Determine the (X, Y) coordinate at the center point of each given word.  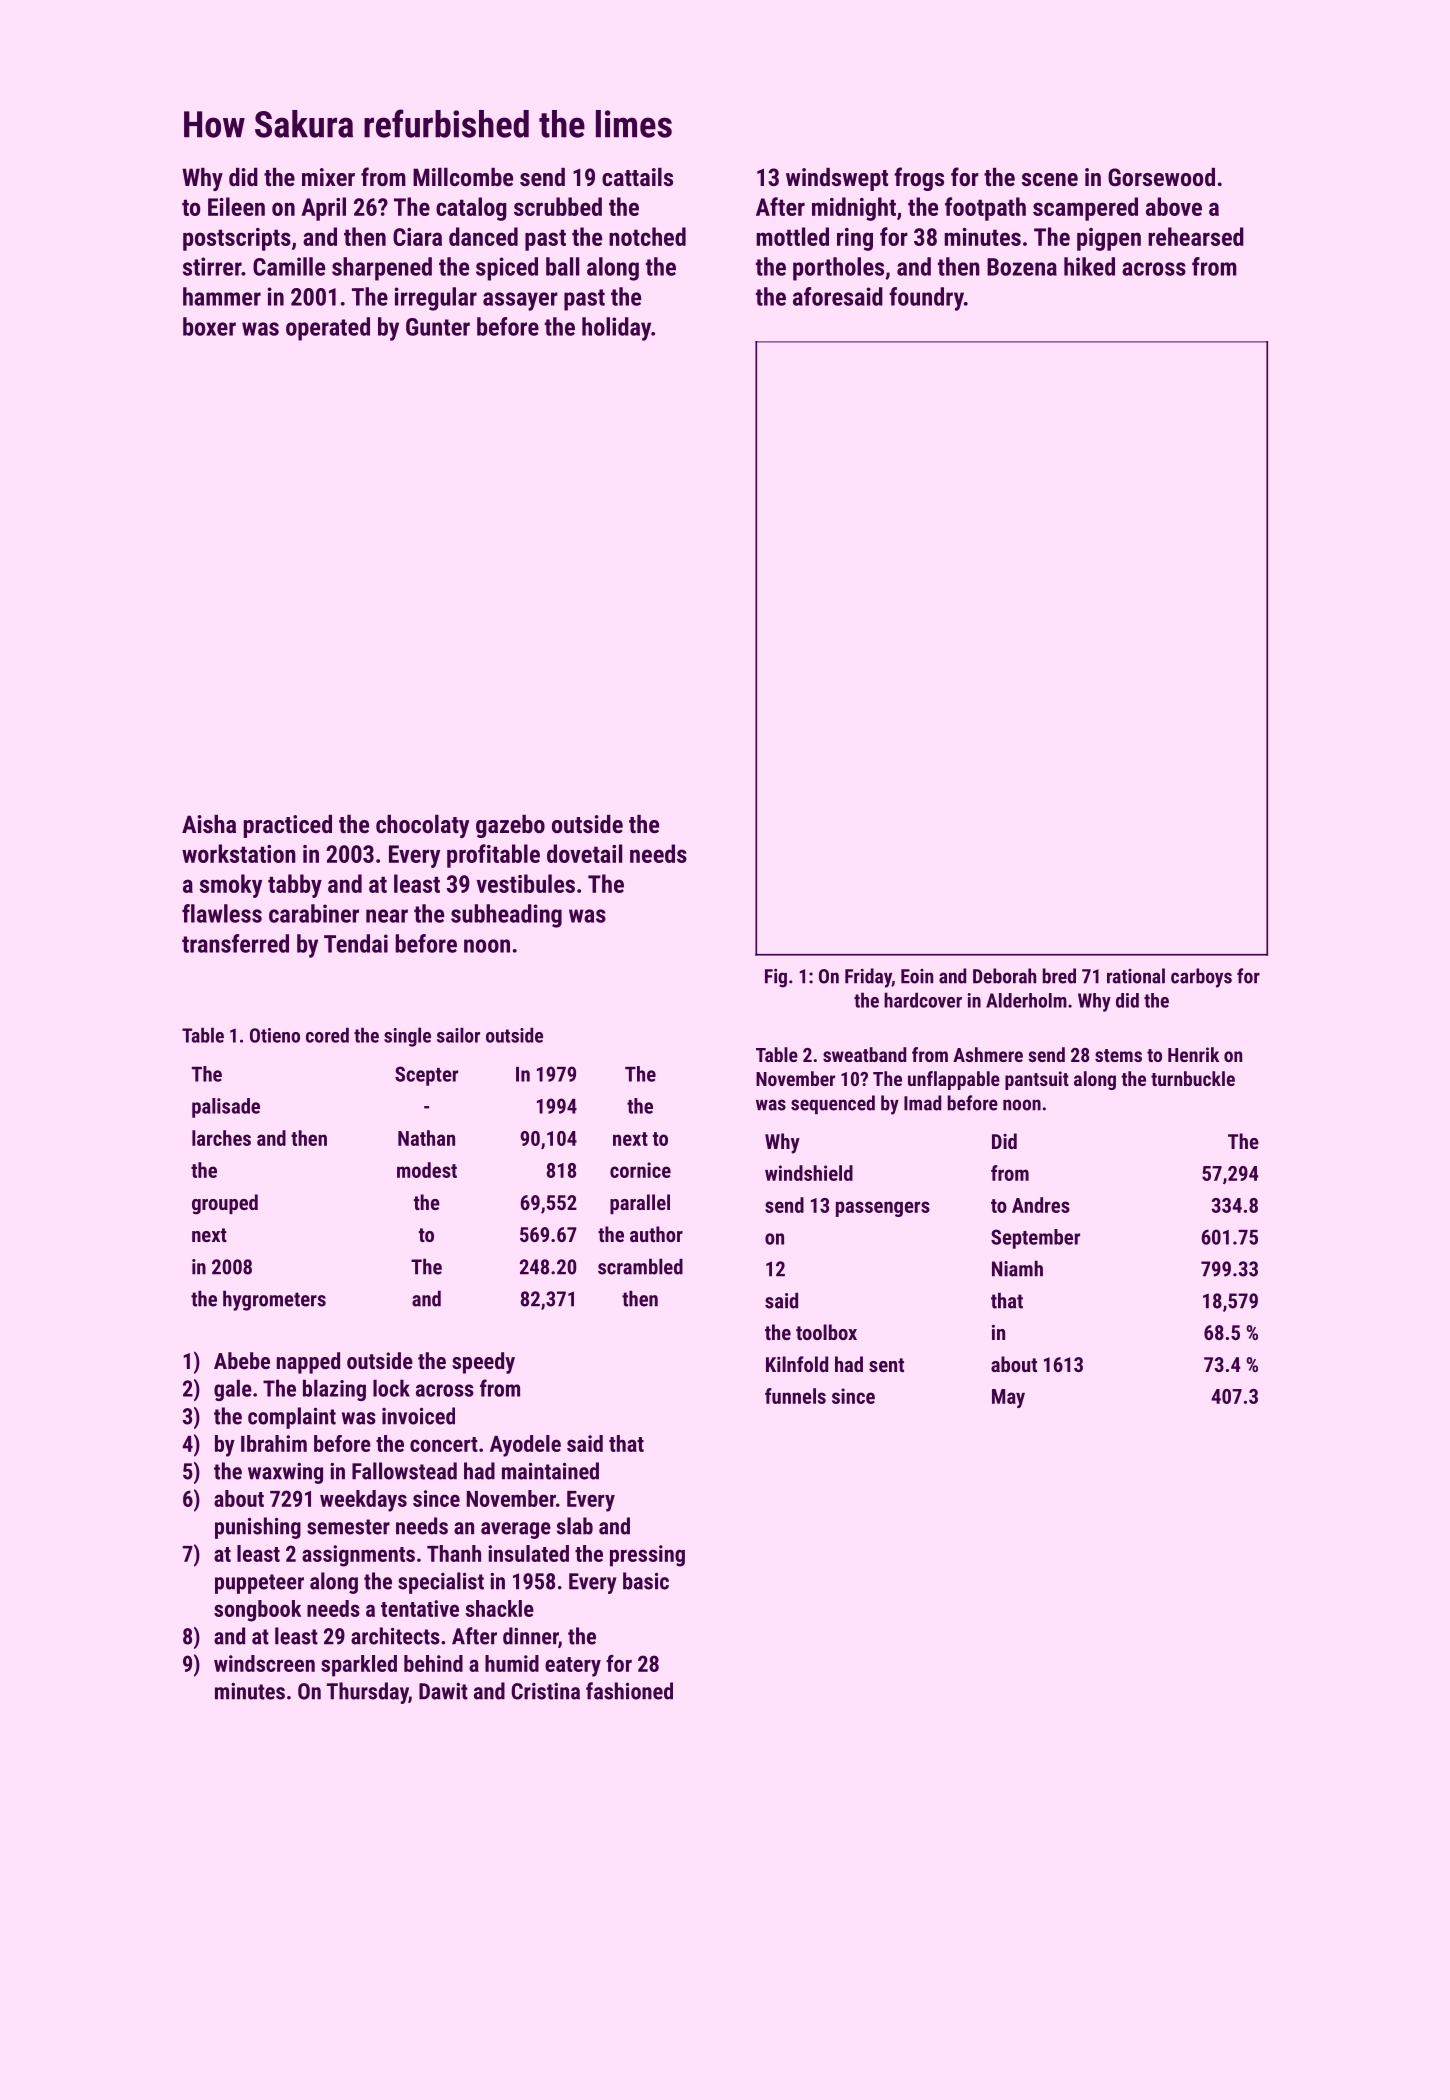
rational (1136, 976)
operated (328, 329)
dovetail (584, 853)
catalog (471, 209)
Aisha (209, 824)
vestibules (525, 883)
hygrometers (274, 1301)
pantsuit (1037, 1080)
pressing (647, 1556)
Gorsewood (1161, 177)
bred (1059, 976)
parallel (640, 1204)
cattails (637, 177)
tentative (420, 1608)
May (1008, 1398)
